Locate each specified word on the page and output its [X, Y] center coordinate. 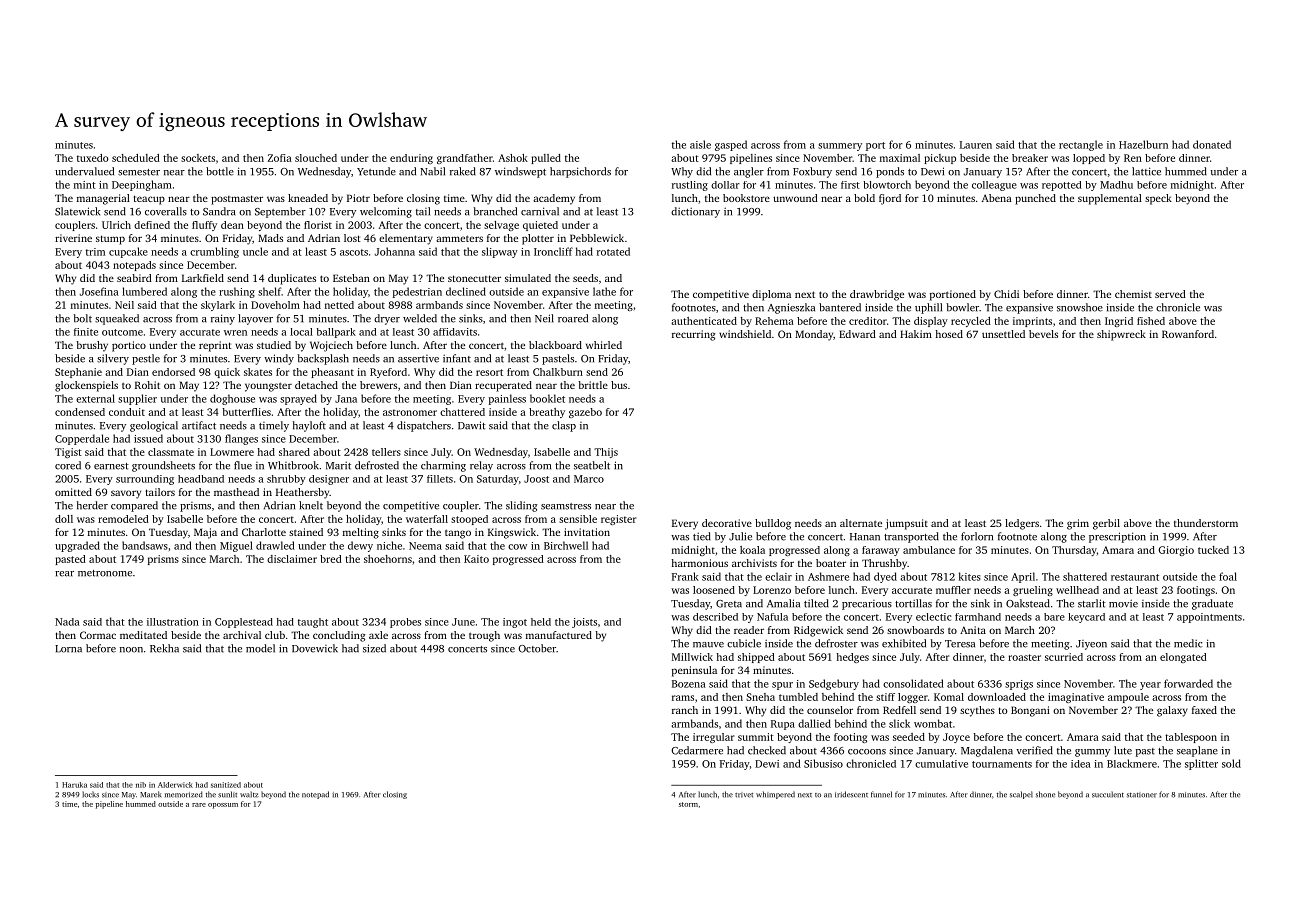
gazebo [585, 413]
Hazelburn [1143, 144]
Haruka [74, 785]
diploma [771, 295]
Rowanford [1188, 334]
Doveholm [275, 305]
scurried [1064, 657]
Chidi [1006, 294]
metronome [105, 573]
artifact [199, 425]
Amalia [783, 603]
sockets [198, 158]
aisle [700, 144]
